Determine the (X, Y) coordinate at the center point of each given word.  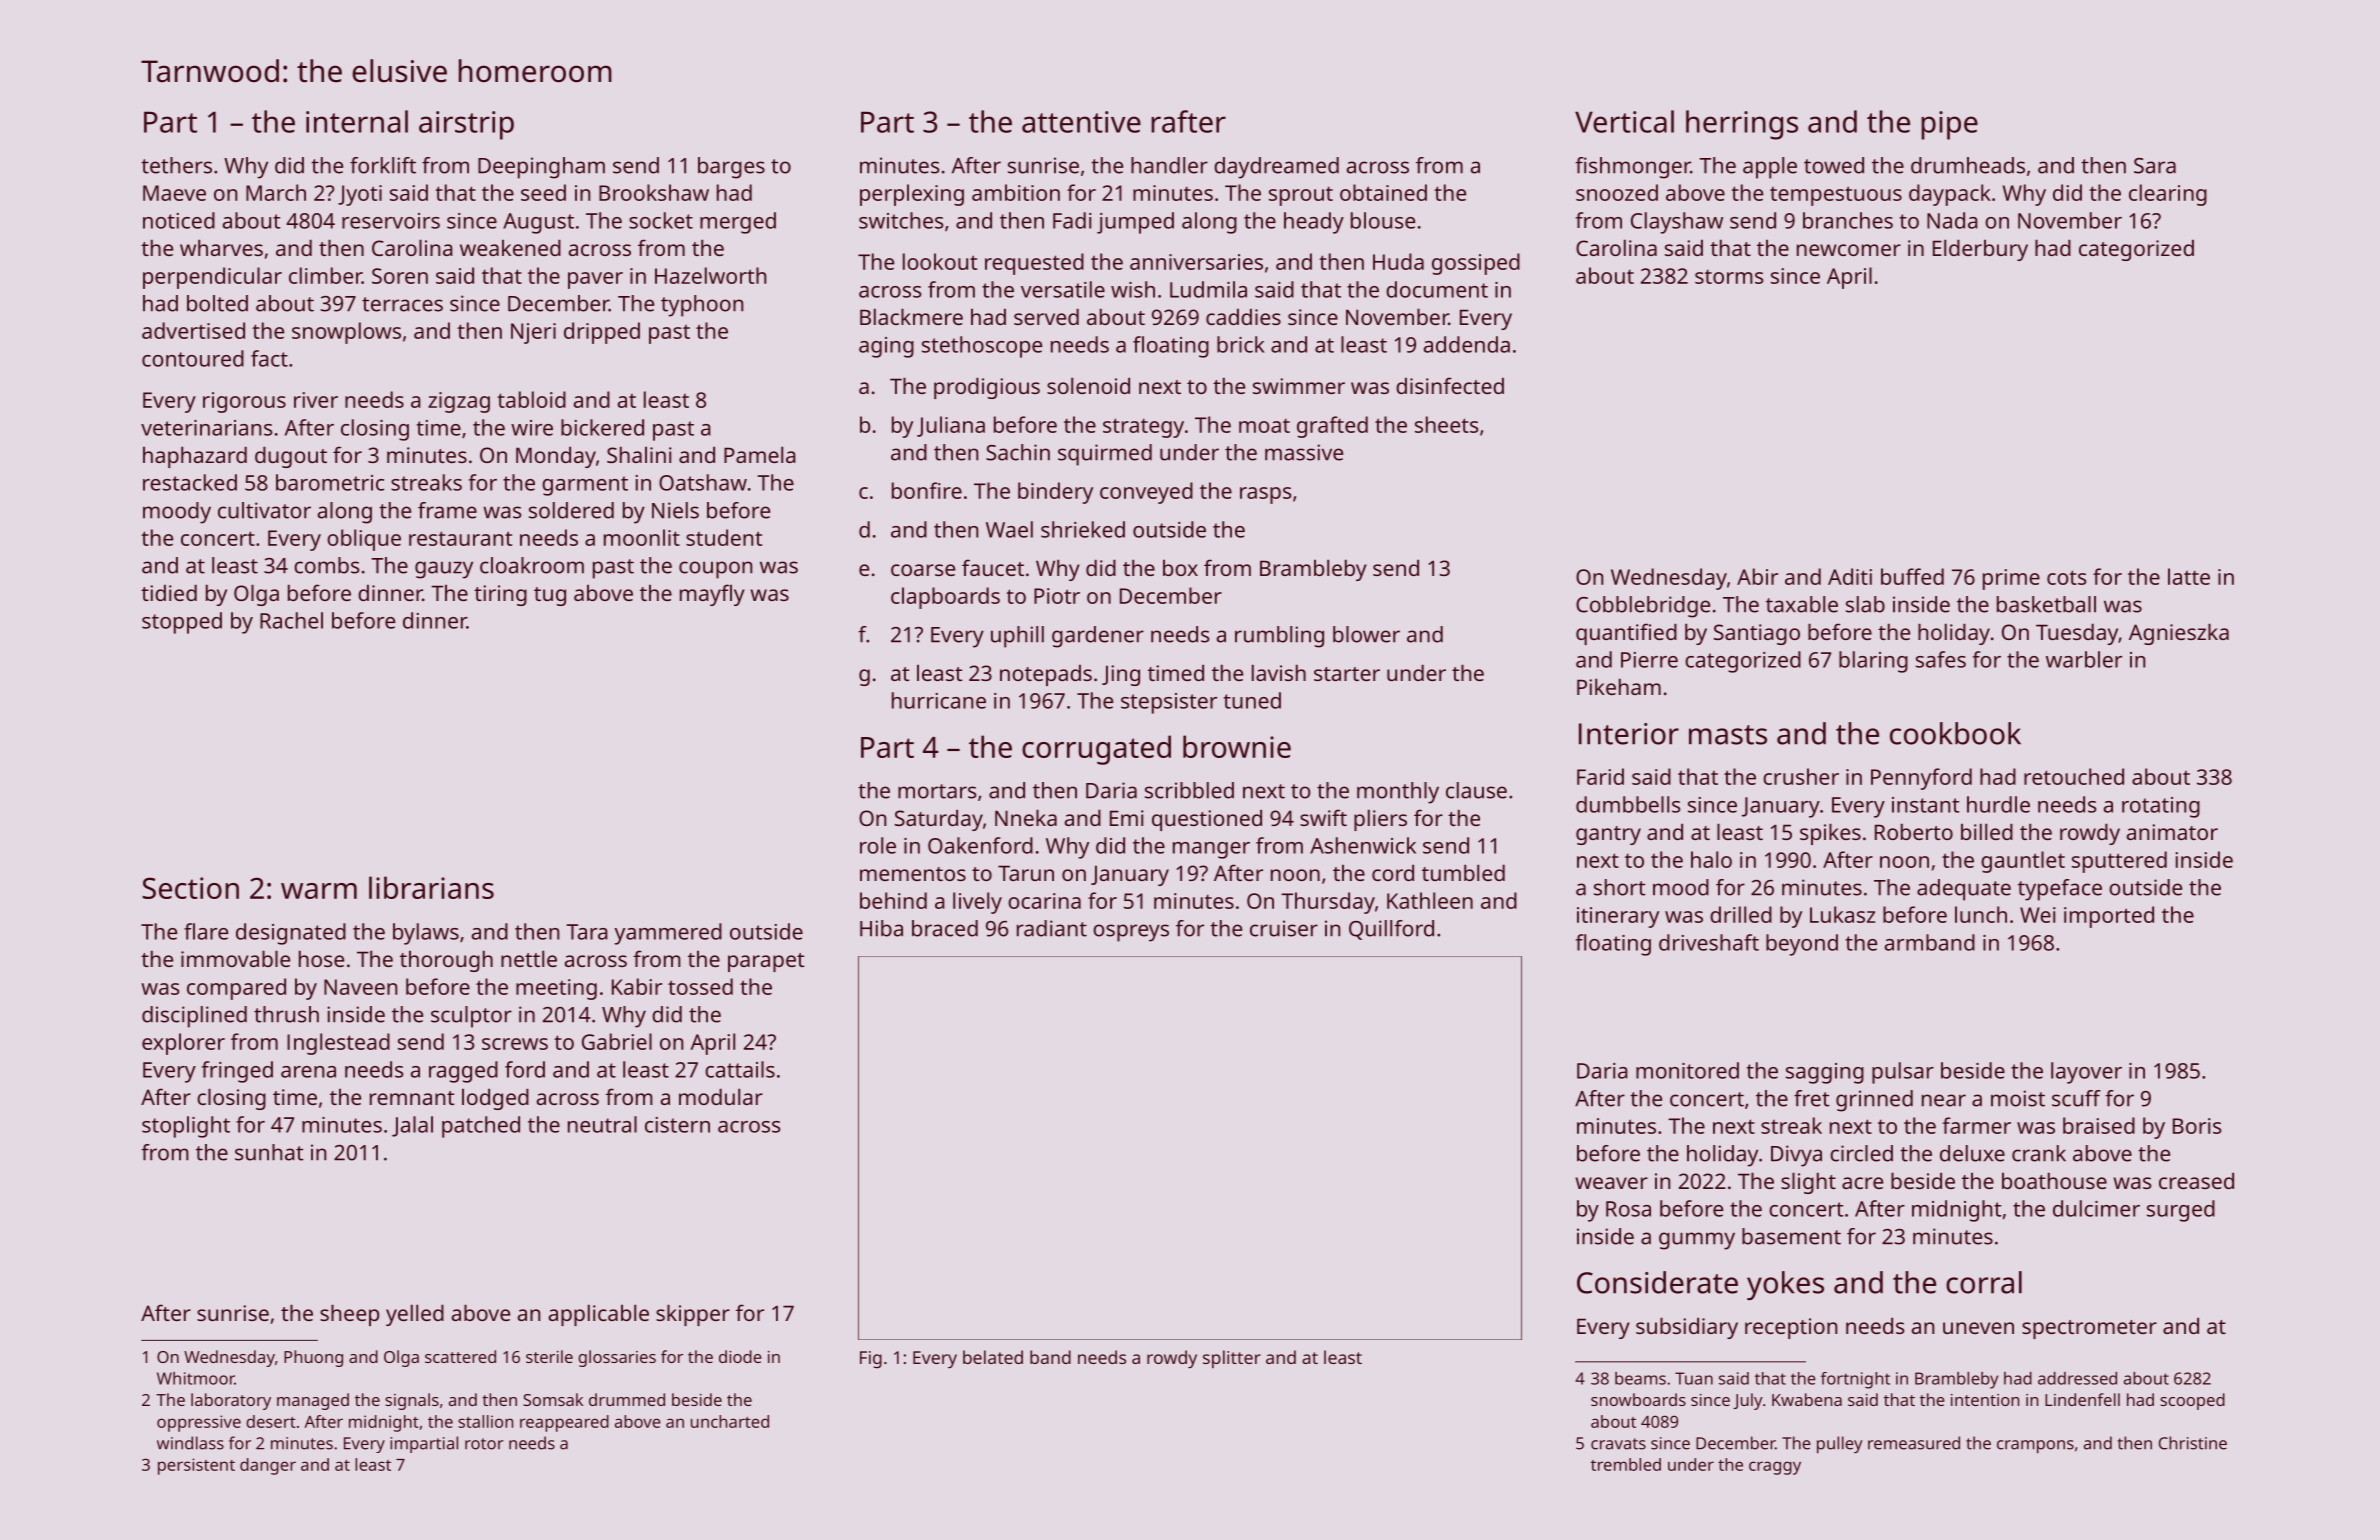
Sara (2155, 166)
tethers (176, 165)
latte (2189, 576)
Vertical (1624, 121)
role (878, 845)
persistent (196, 1466)
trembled (1626, 1464)
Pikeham (1619, 686)
